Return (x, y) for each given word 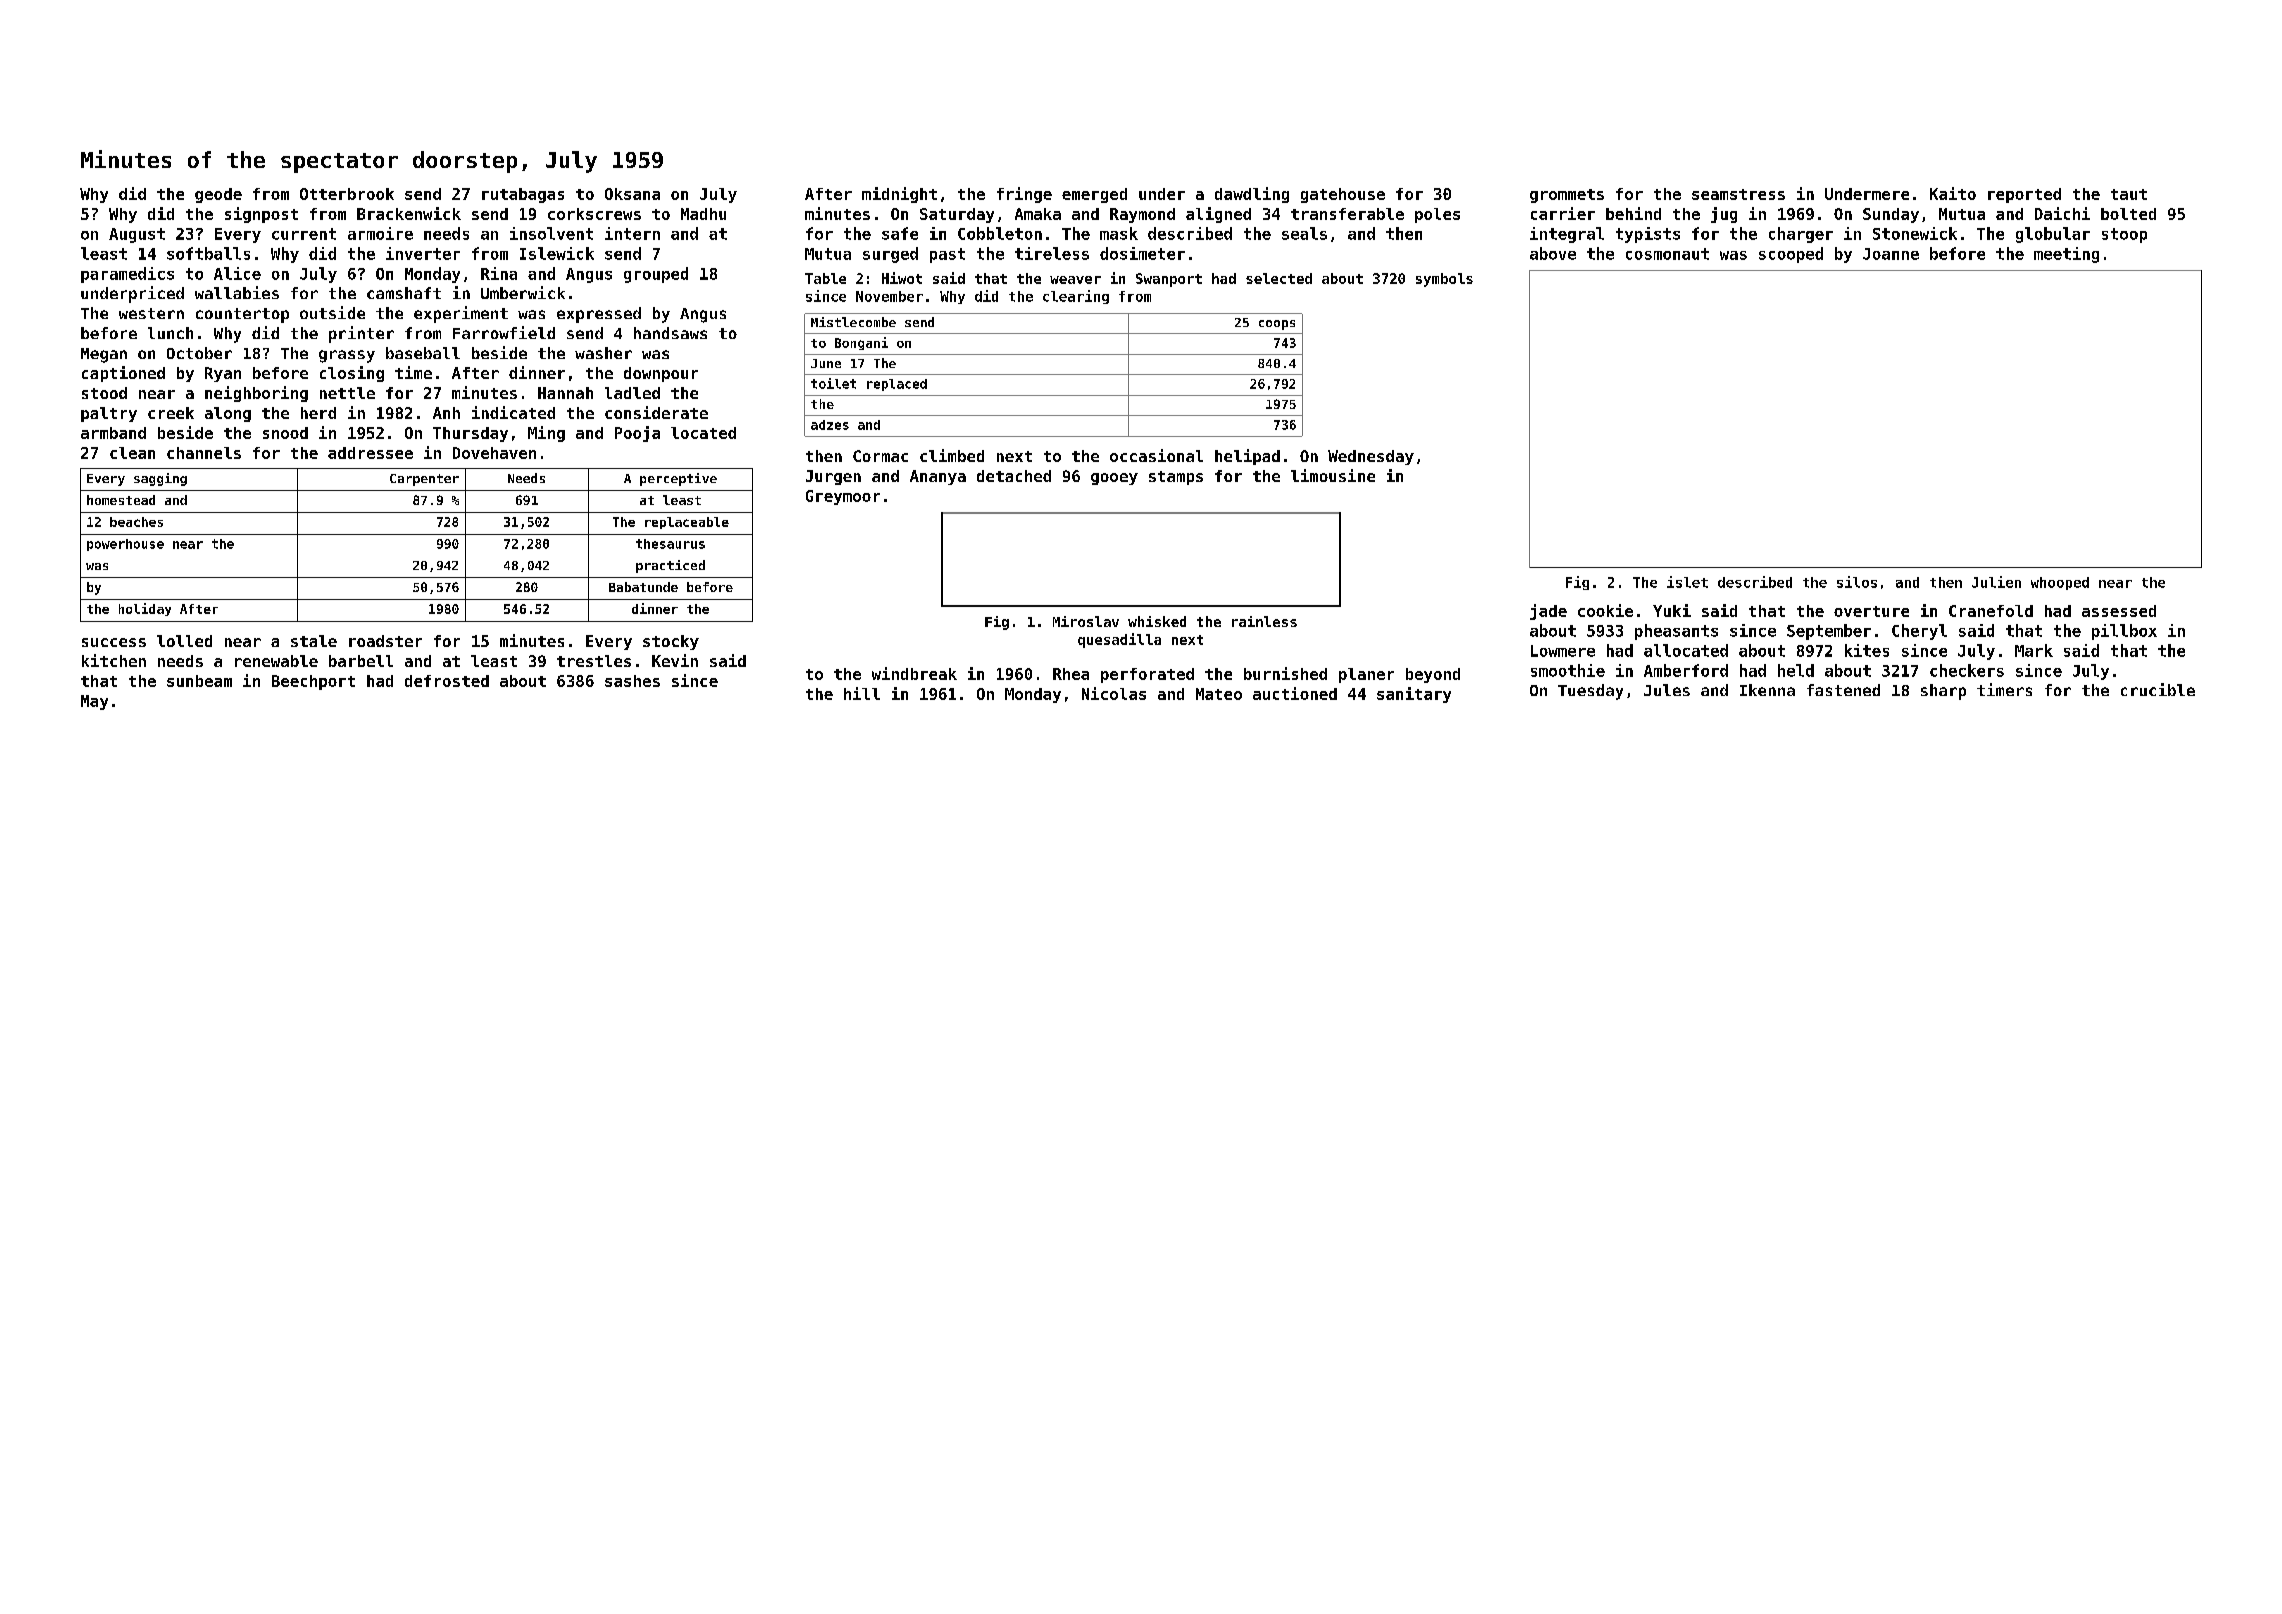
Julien (1996, 582)
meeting (2066, 255)
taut (2129, 194)
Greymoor (843, 497)
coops (1277, 325)
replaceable (687, 523)
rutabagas (523, 195)
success (114, 642)
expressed (599, 315)
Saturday (957, 215)
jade (1548, 612)
